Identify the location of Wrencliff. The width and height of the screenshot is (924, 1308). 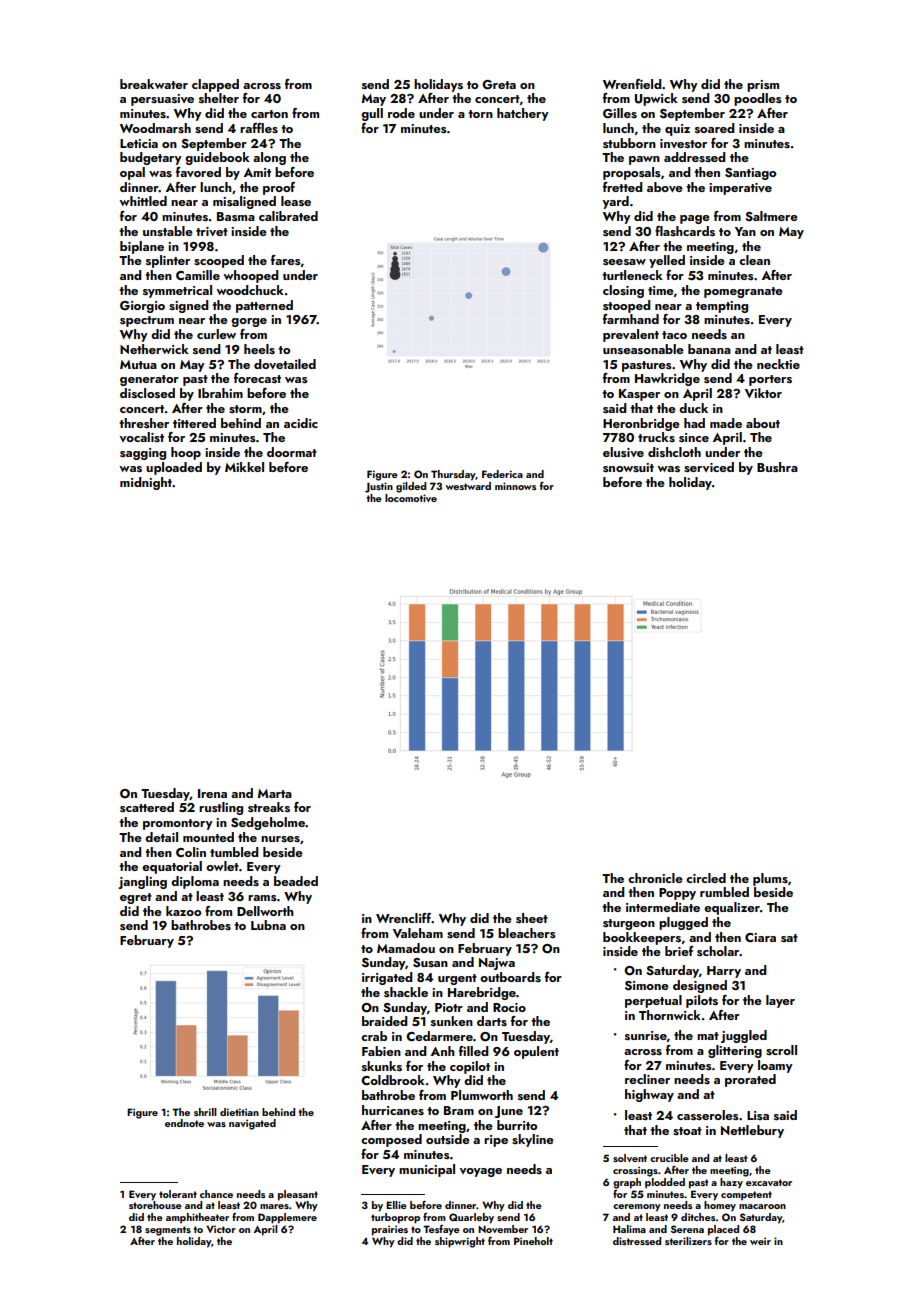
(403, 918).
